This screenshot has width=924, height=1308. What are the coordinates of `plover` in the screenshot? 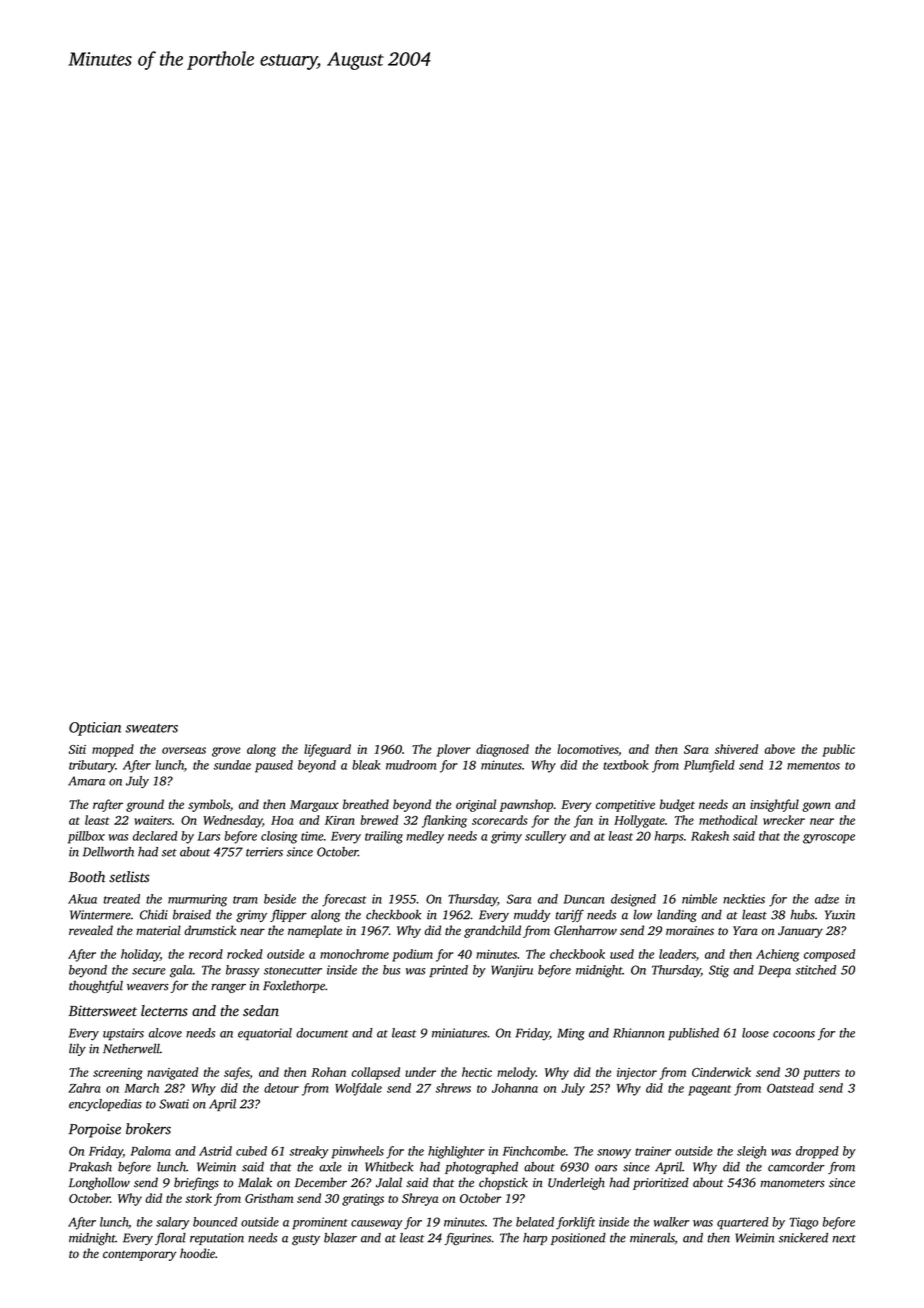 It's located at (454, 750).
